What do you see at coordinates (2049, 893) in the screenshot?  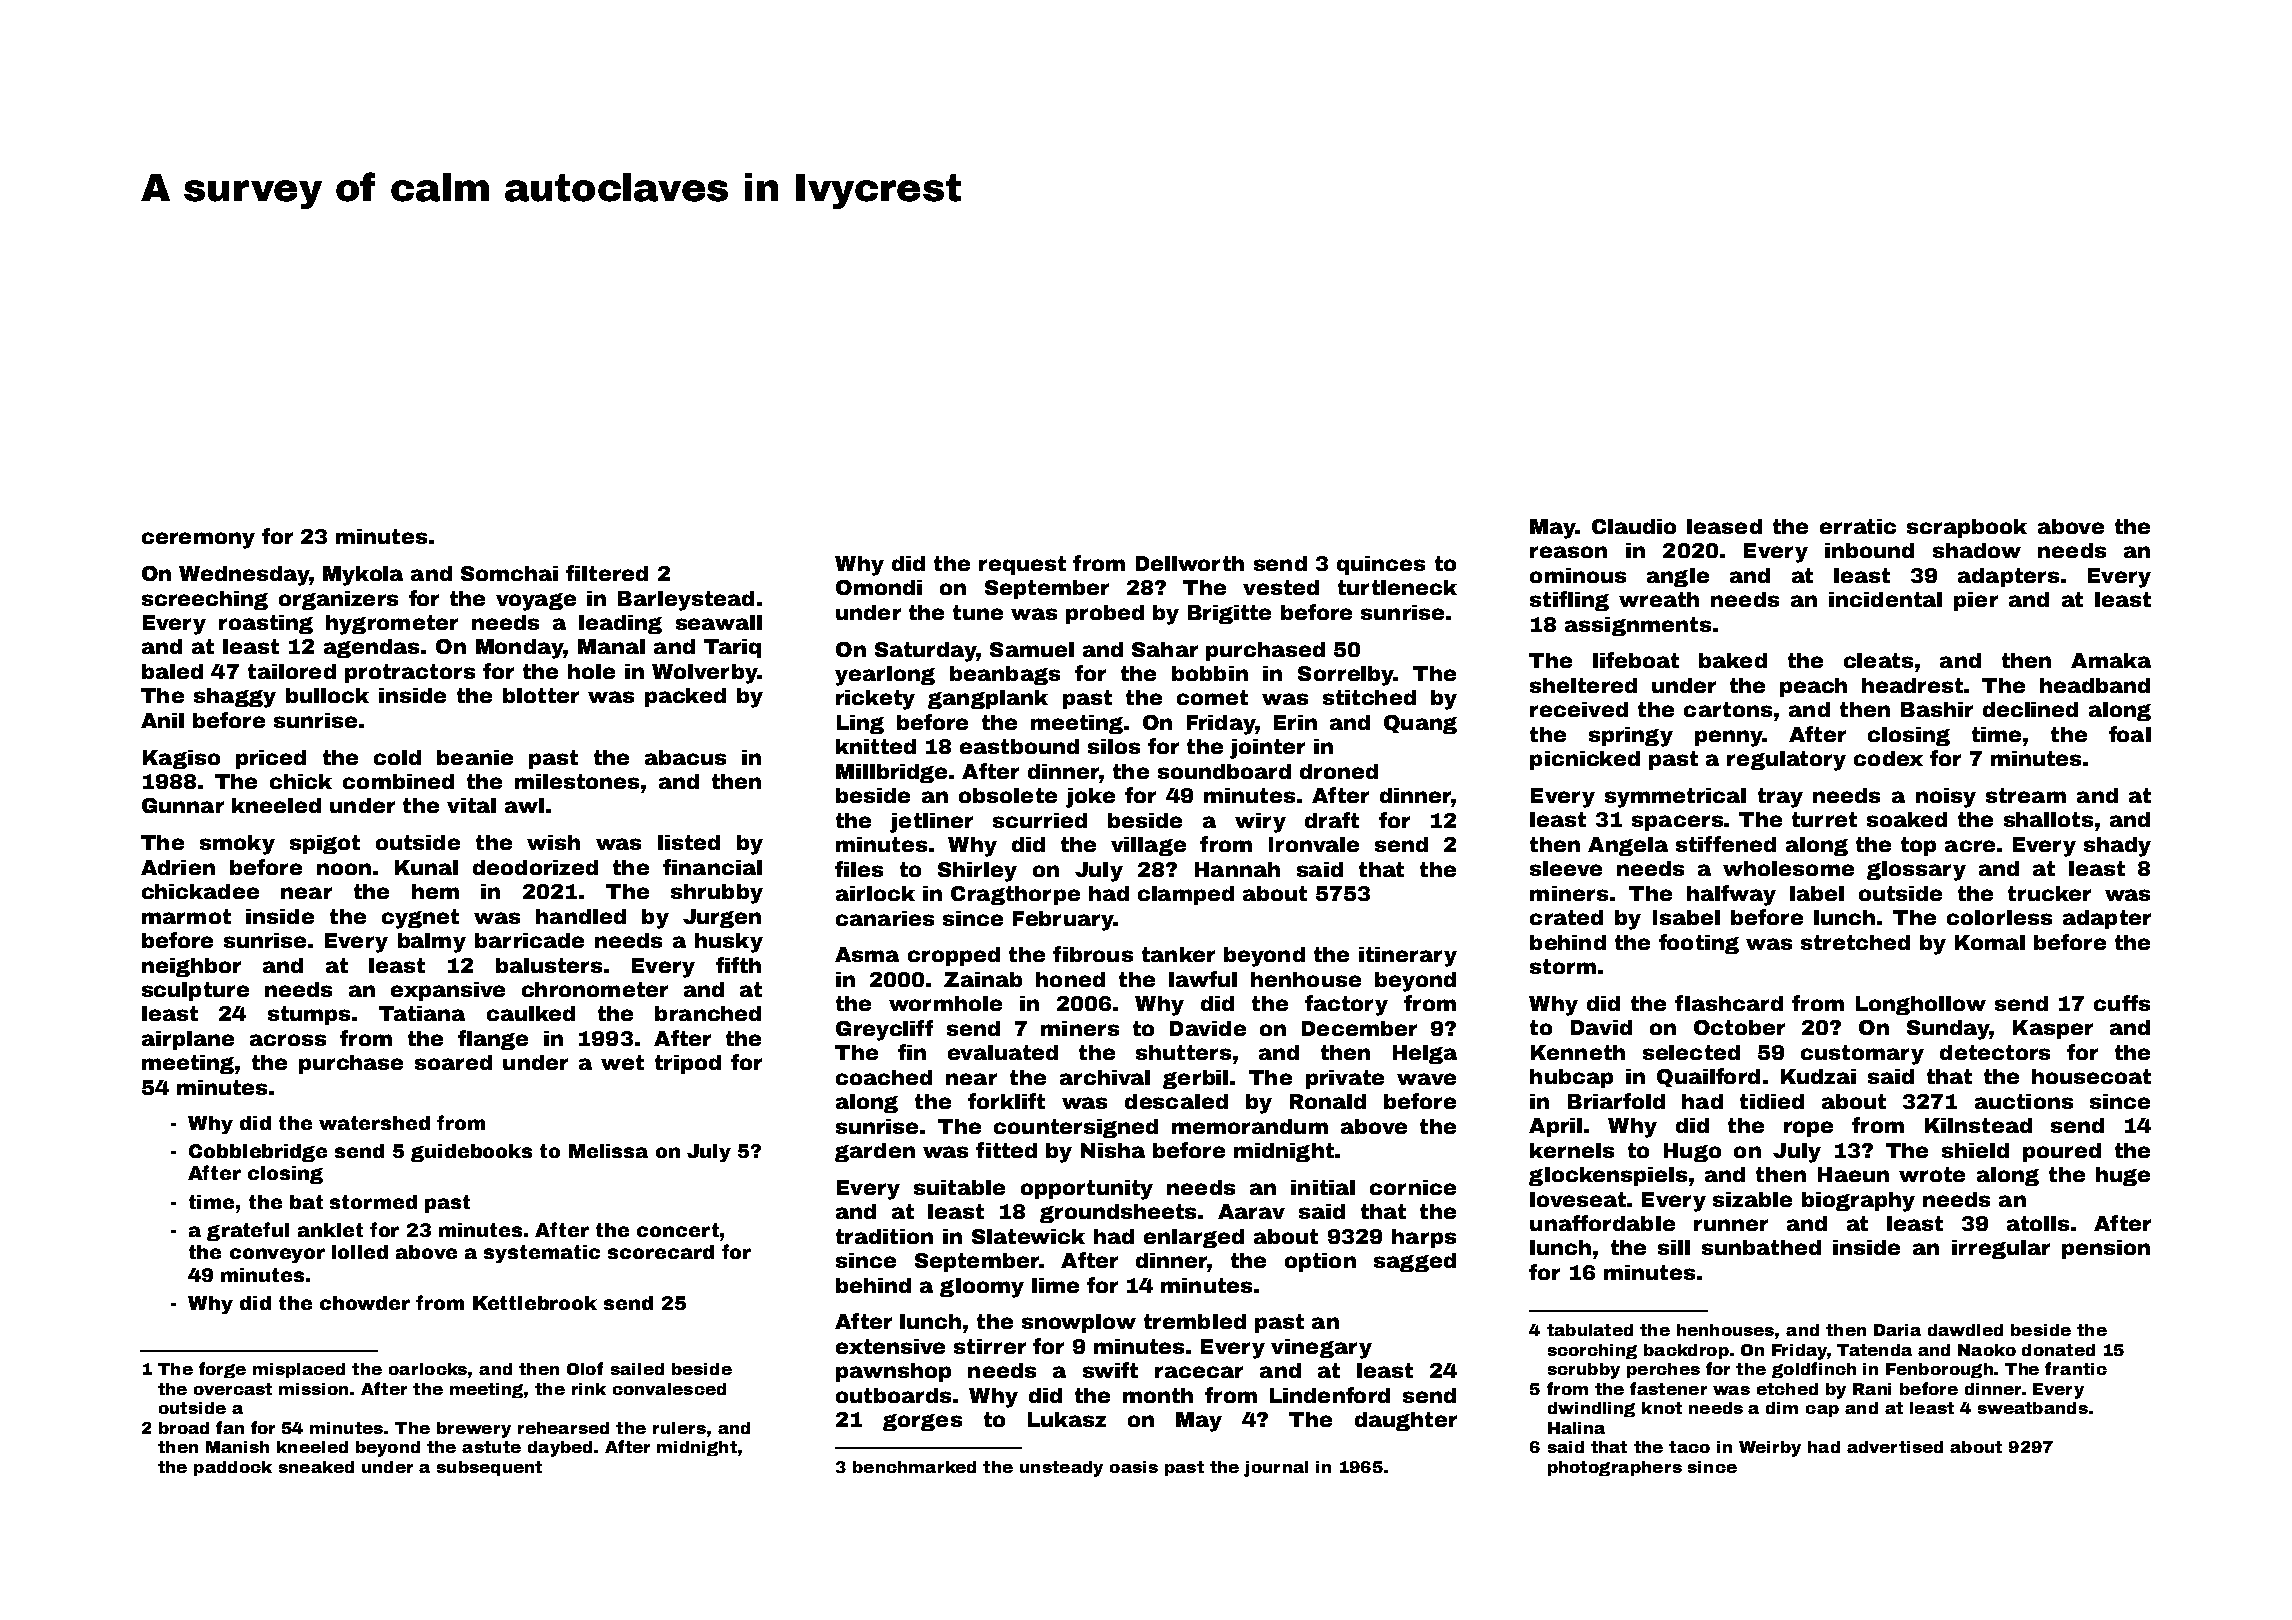 I see `trucker` at bounding box center [2049, 893].
